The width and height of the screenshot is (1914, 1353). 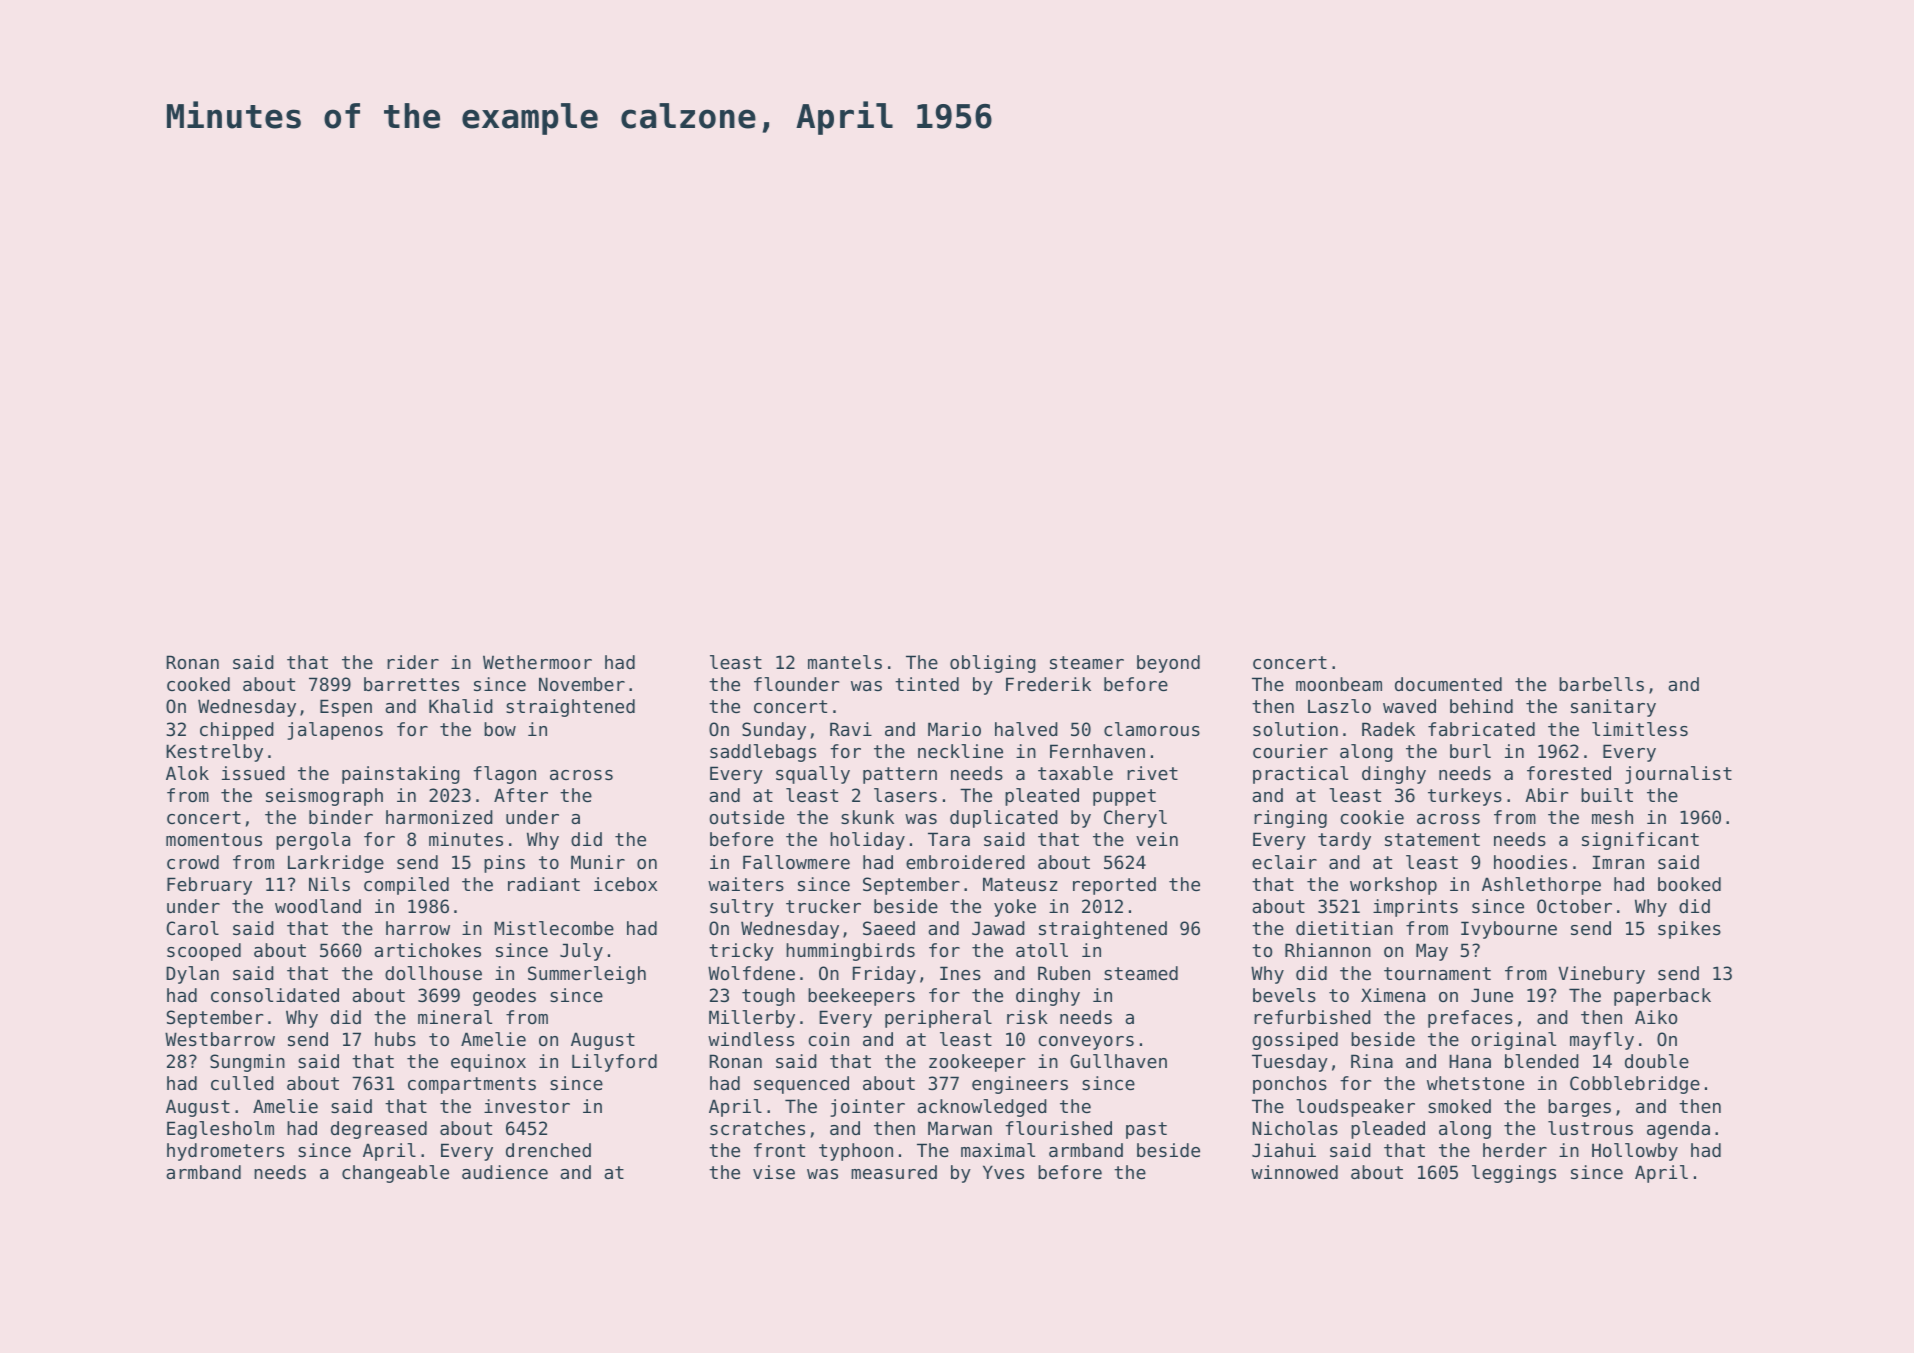 What do you see at coordinates (1689, 884) in the screenshot?
I see `booked` at bounding box center [1689, 884].
